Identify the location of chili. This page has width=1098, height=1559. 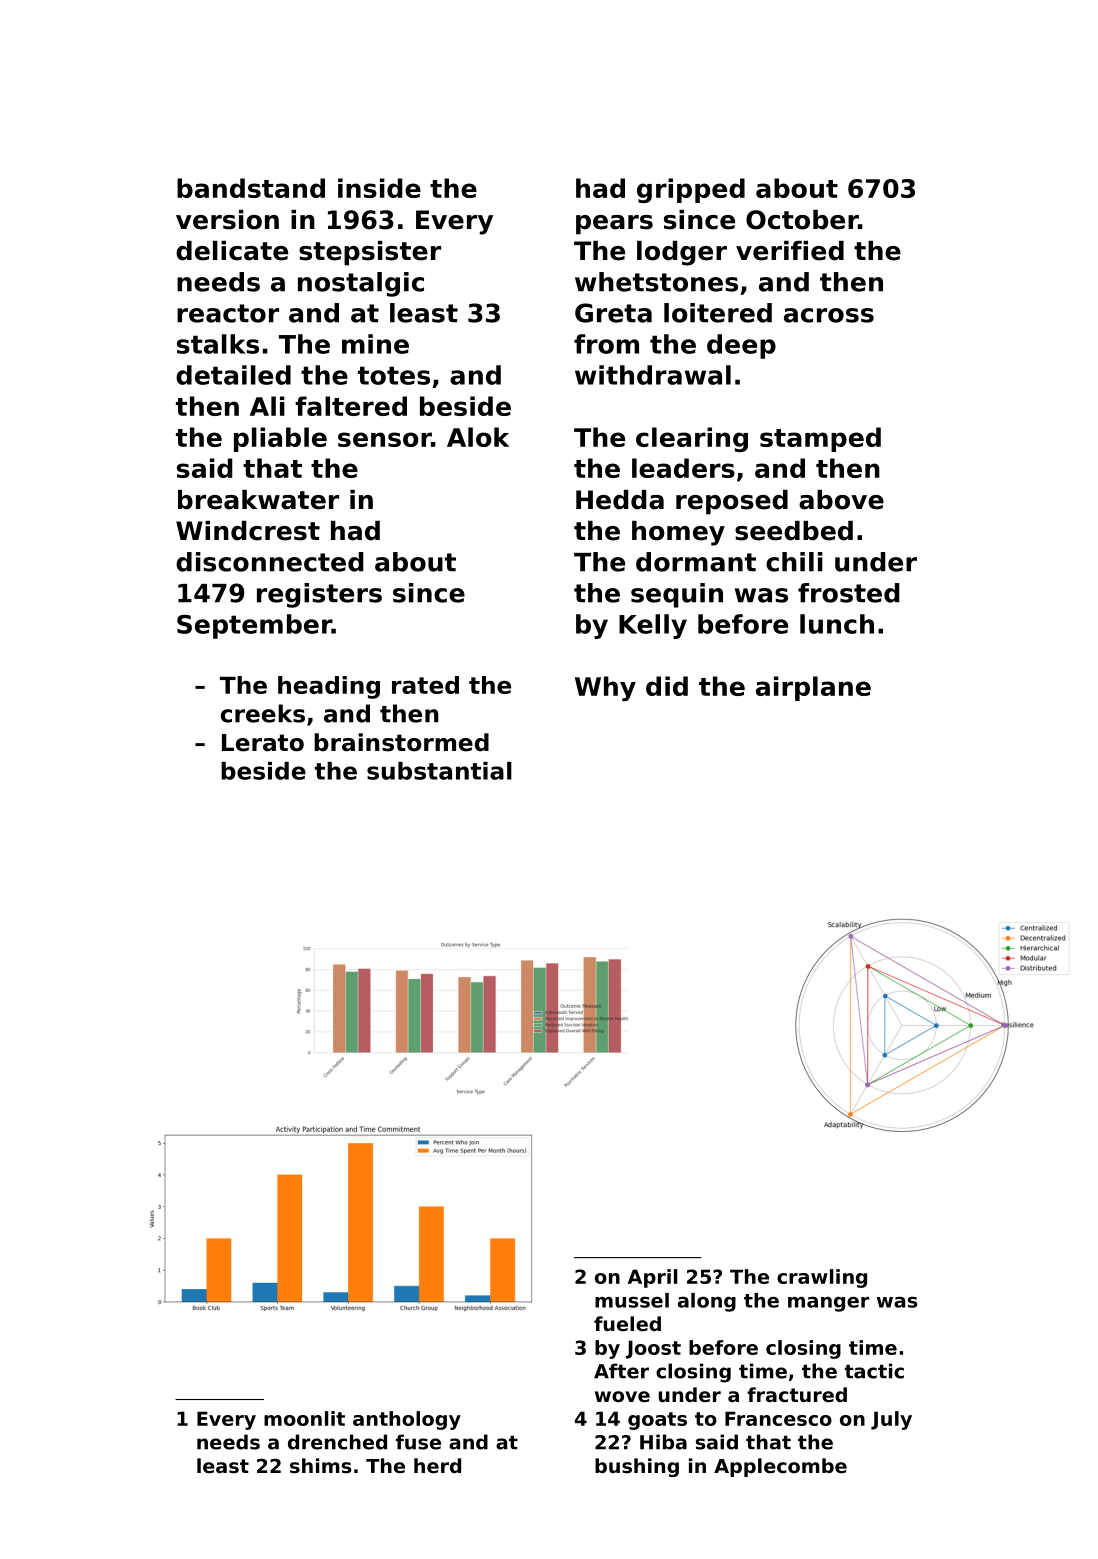
(794, 562).
